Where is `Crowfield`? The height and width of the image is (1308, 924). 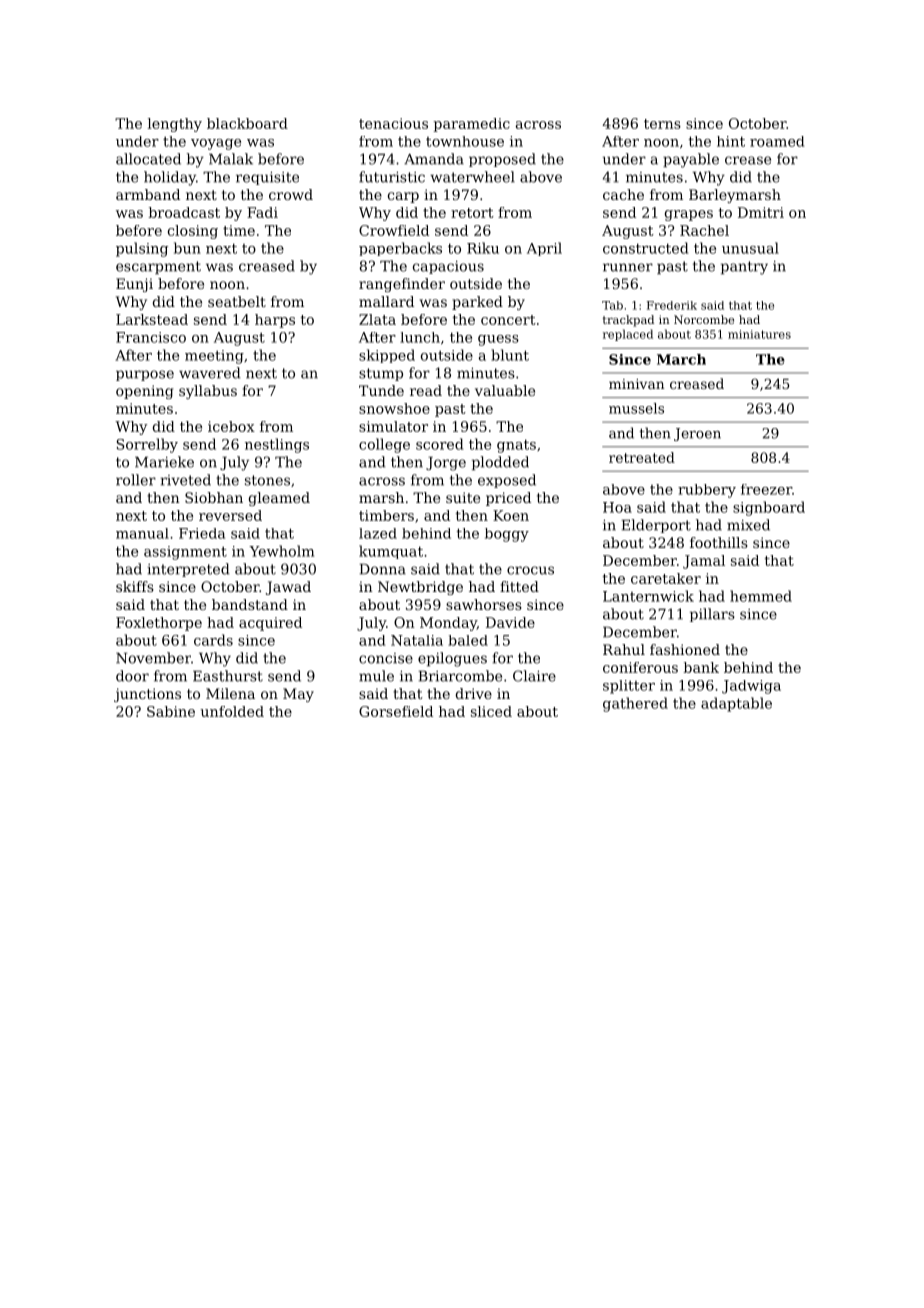 Crowfield is located at coordinates (394, 230).
